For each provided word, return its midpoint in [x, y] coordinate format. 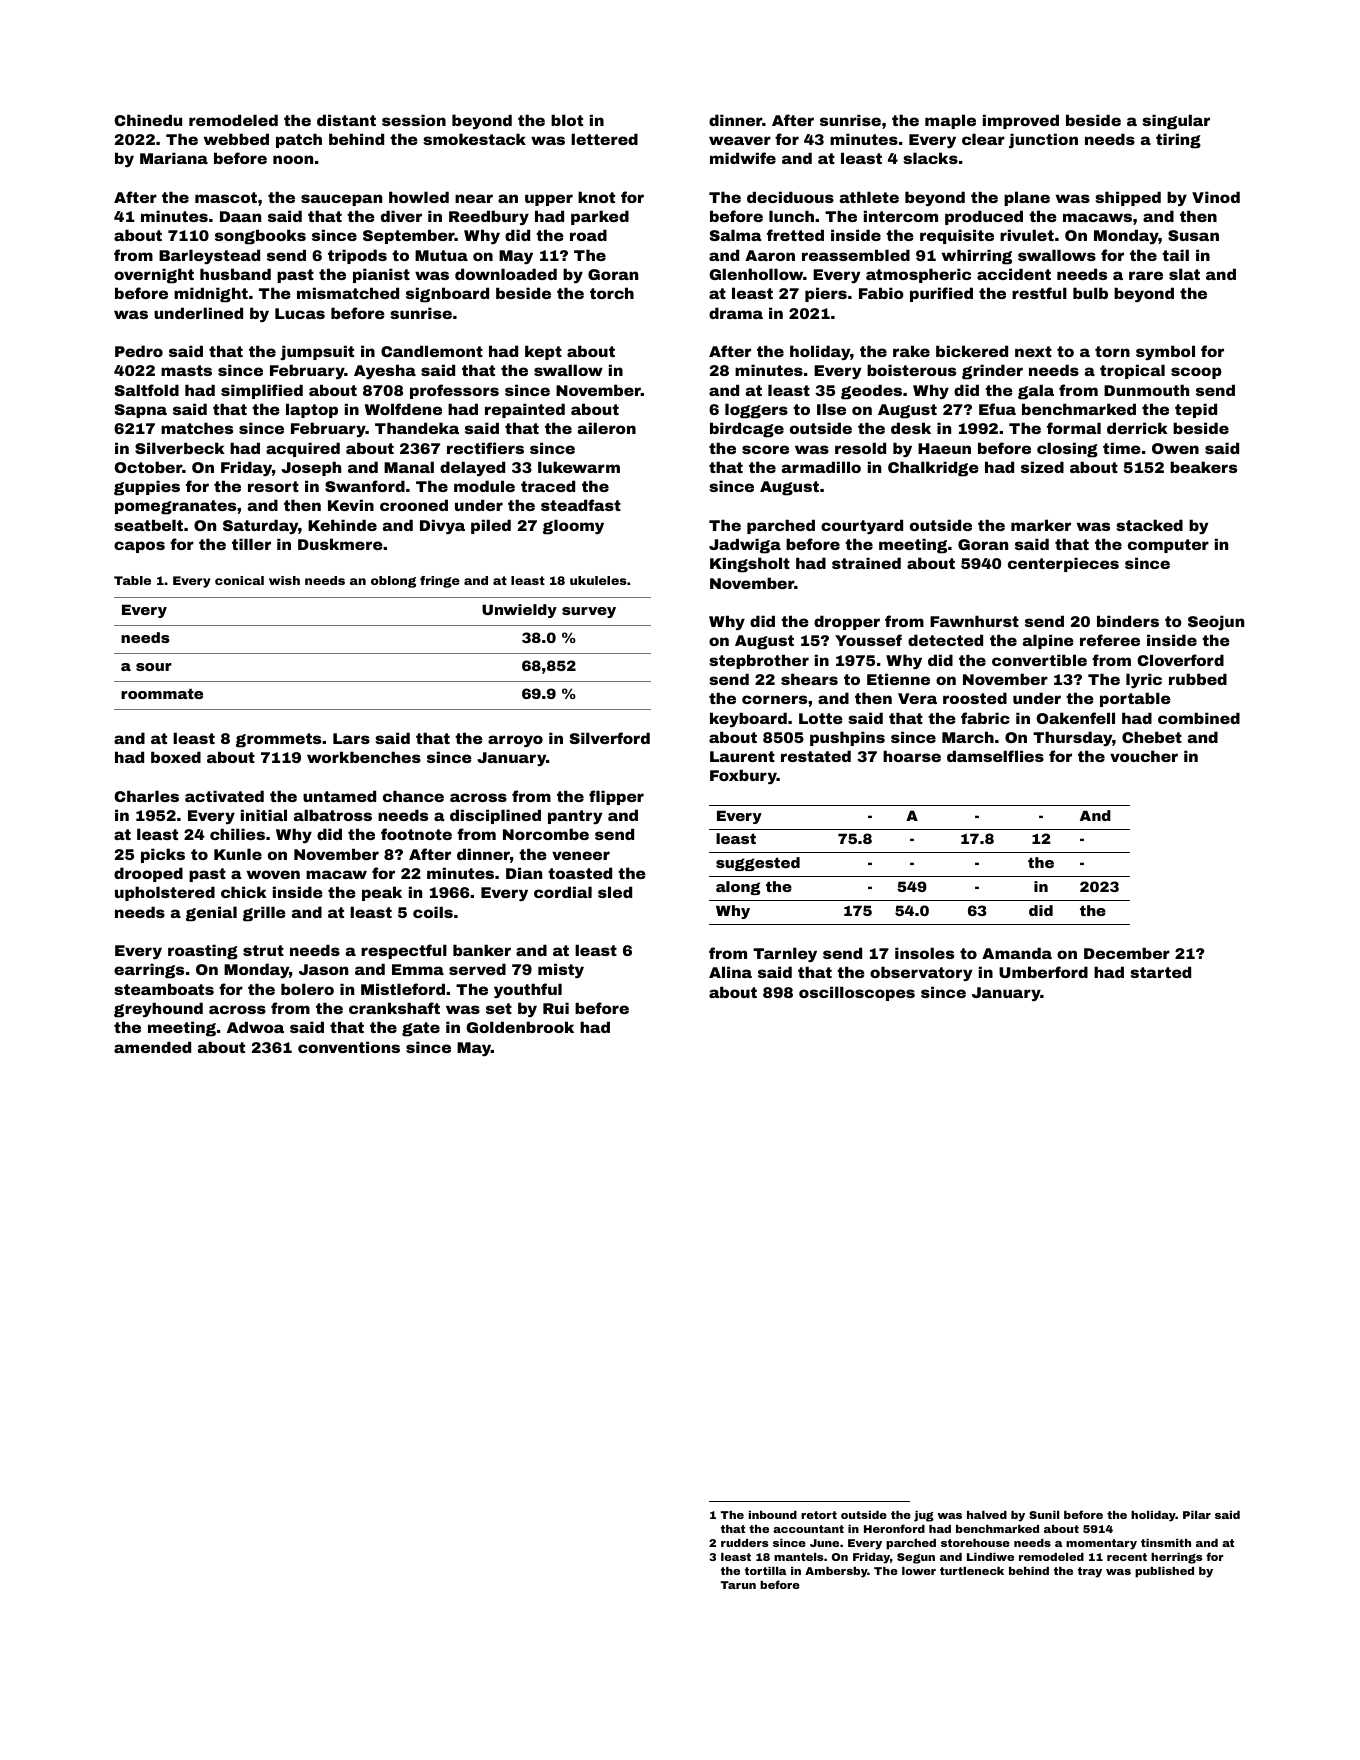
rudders [744, 1543]
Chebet [1152, 737]
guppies [147, 488]
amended [152, 1047]
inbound [773, 1515]
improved [1021, 121]
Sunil [1044, 1515]
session [414, 120]
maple [950, 121]
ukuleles [598, 580]
